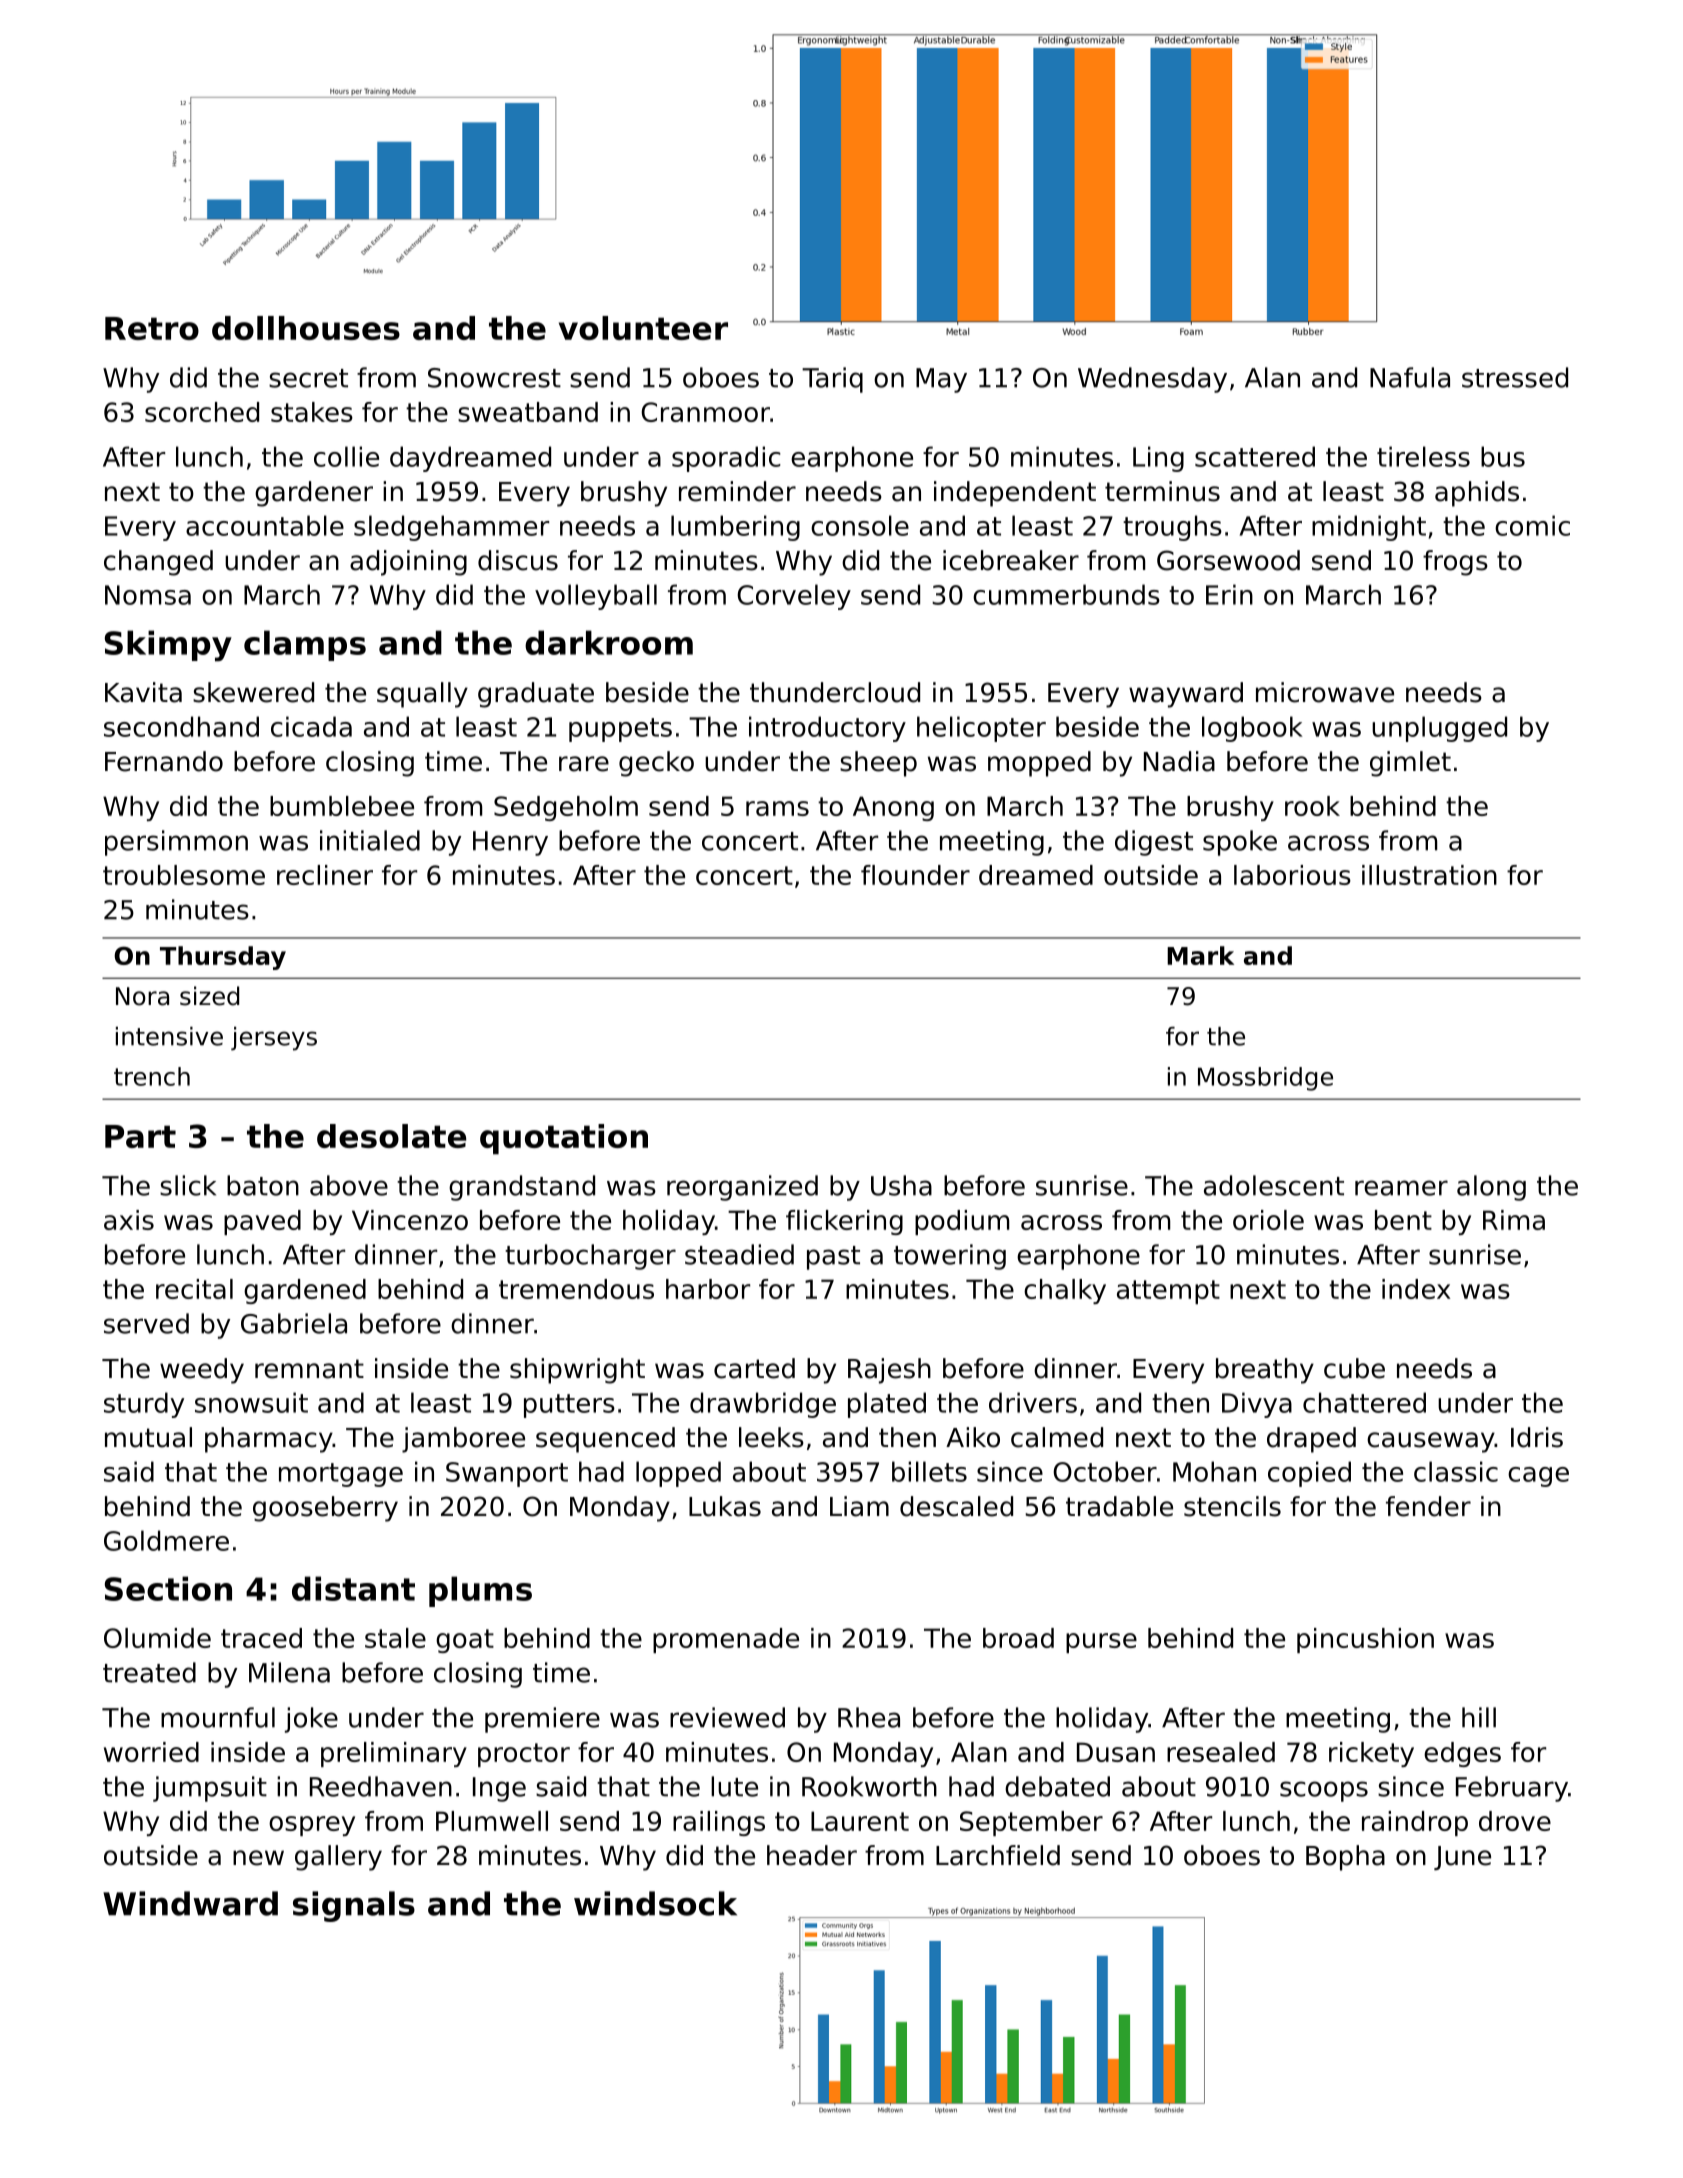  Describe the element at coordinates (510, 843) in the screenshot. I see `Henry` at that location.
